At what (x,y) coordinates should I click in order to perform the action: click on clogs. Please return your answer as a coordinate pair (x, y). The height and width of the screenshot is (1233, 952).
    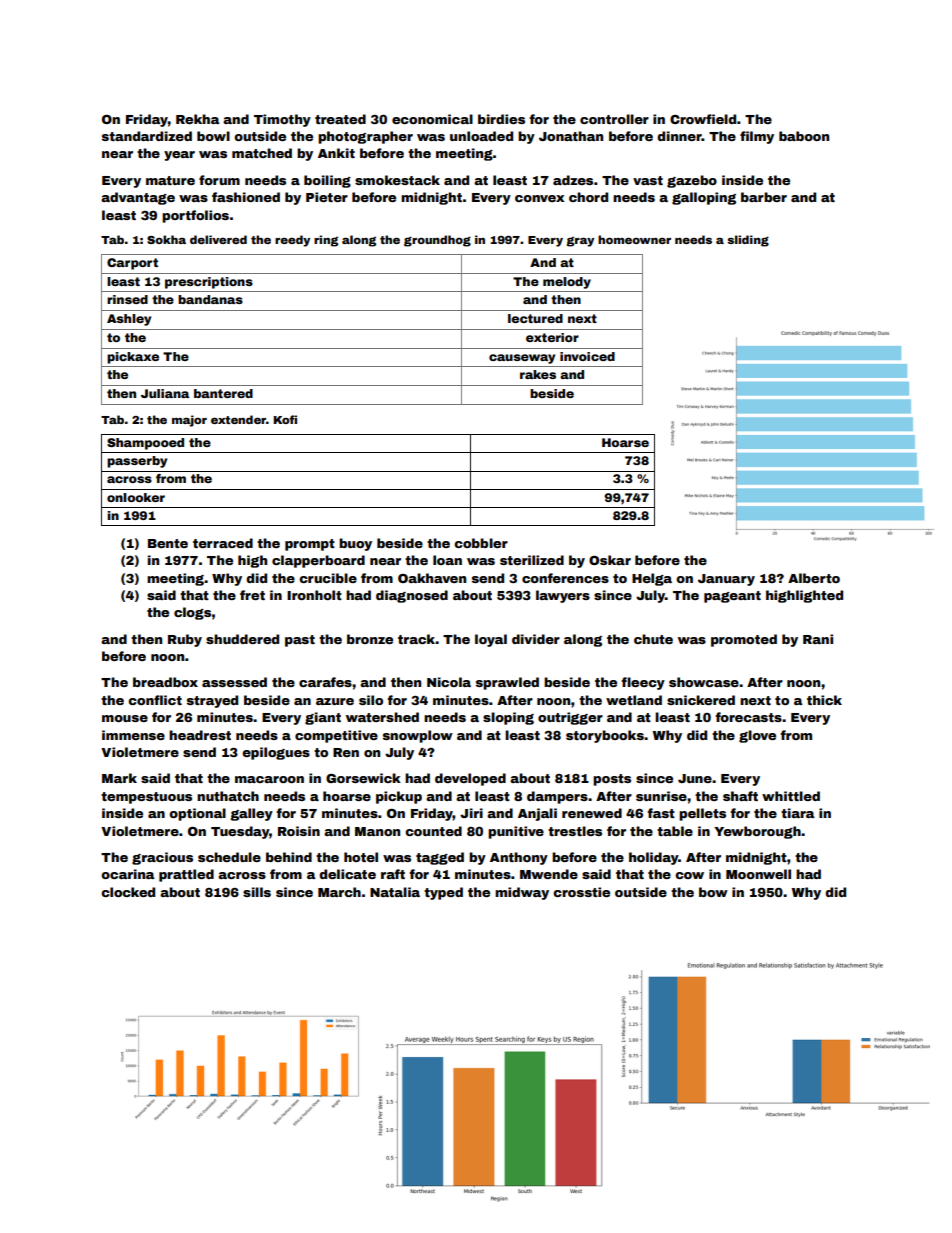
    Looking at the image, I should click on (192, 613).
